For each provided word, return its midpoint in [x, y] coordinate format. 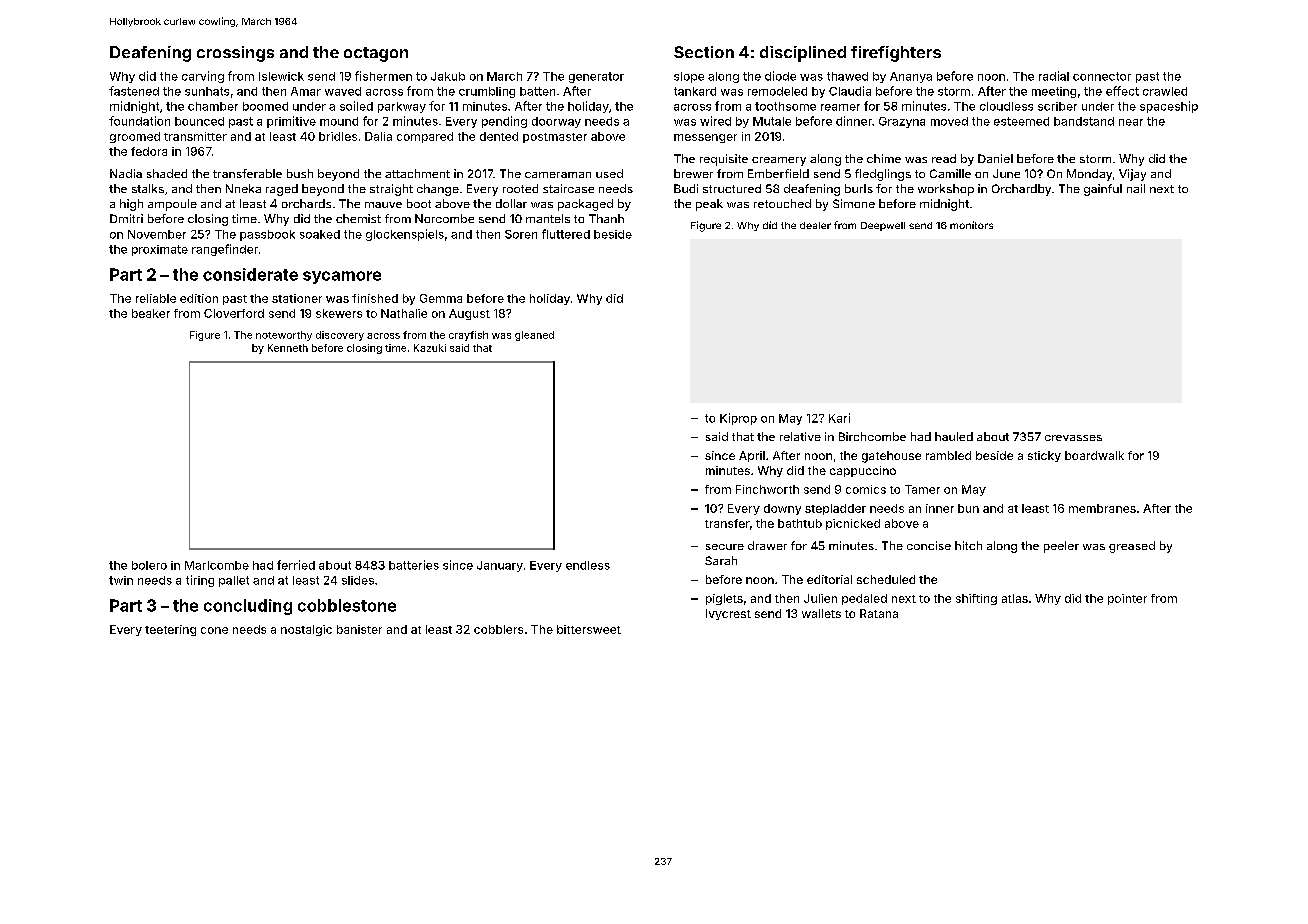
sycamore [342, 277]
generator [596, 77]
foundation [139, 121]
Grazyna [902, 122]
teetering [170, 630]
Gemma [441, 298]
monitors [971, 225]
